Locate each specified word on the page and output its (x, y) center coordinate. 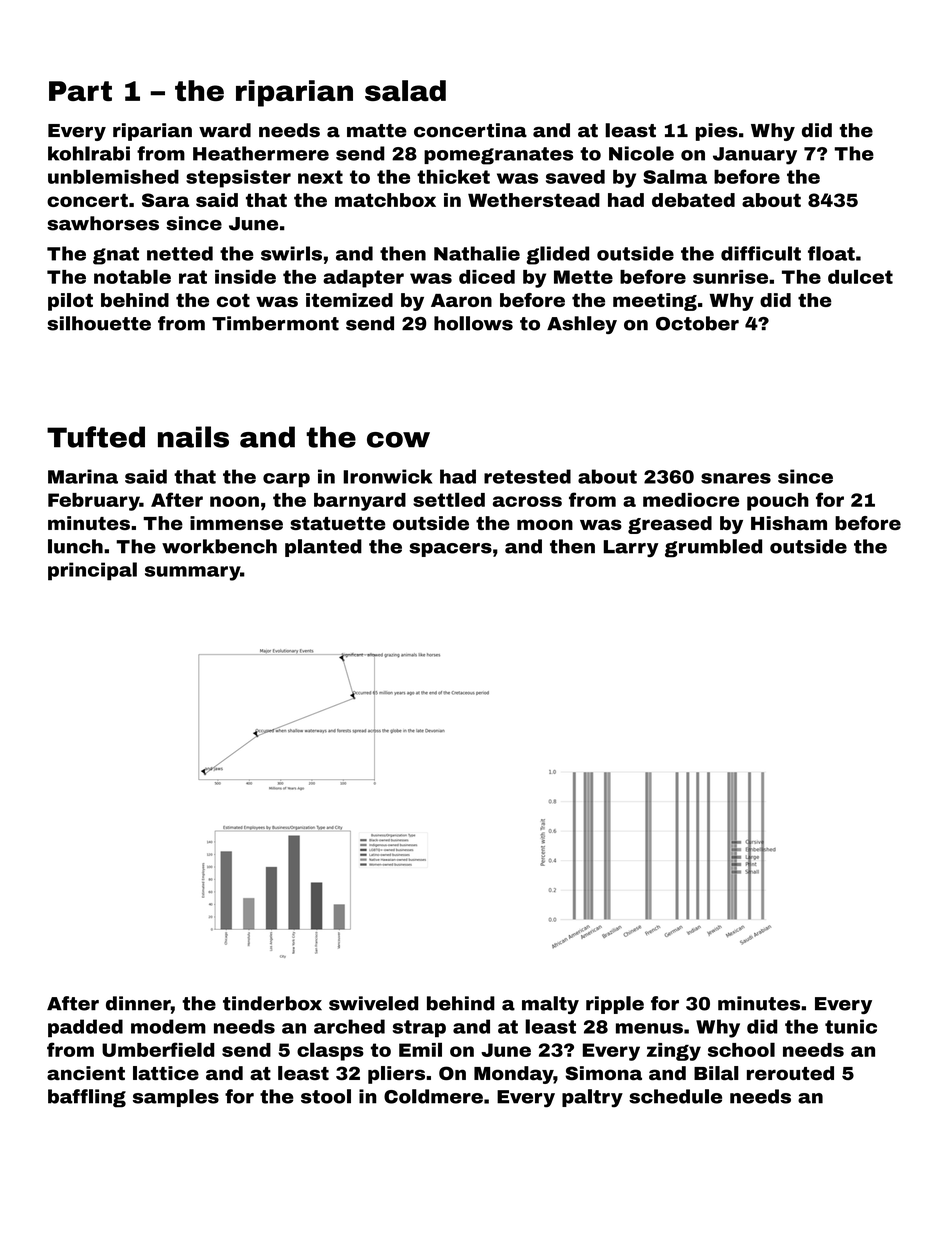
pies (717, 132)
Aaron (461, 300)
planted (323, 548)
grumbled (713, 548)
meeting (655, 302)
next (320, 177)
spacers (450, 550)
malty (550, 1005)
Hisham (789, 523)
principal (92, 571)
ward (225, 130)
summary (192, 573)
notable (132, 276)
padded (85, 1028)
